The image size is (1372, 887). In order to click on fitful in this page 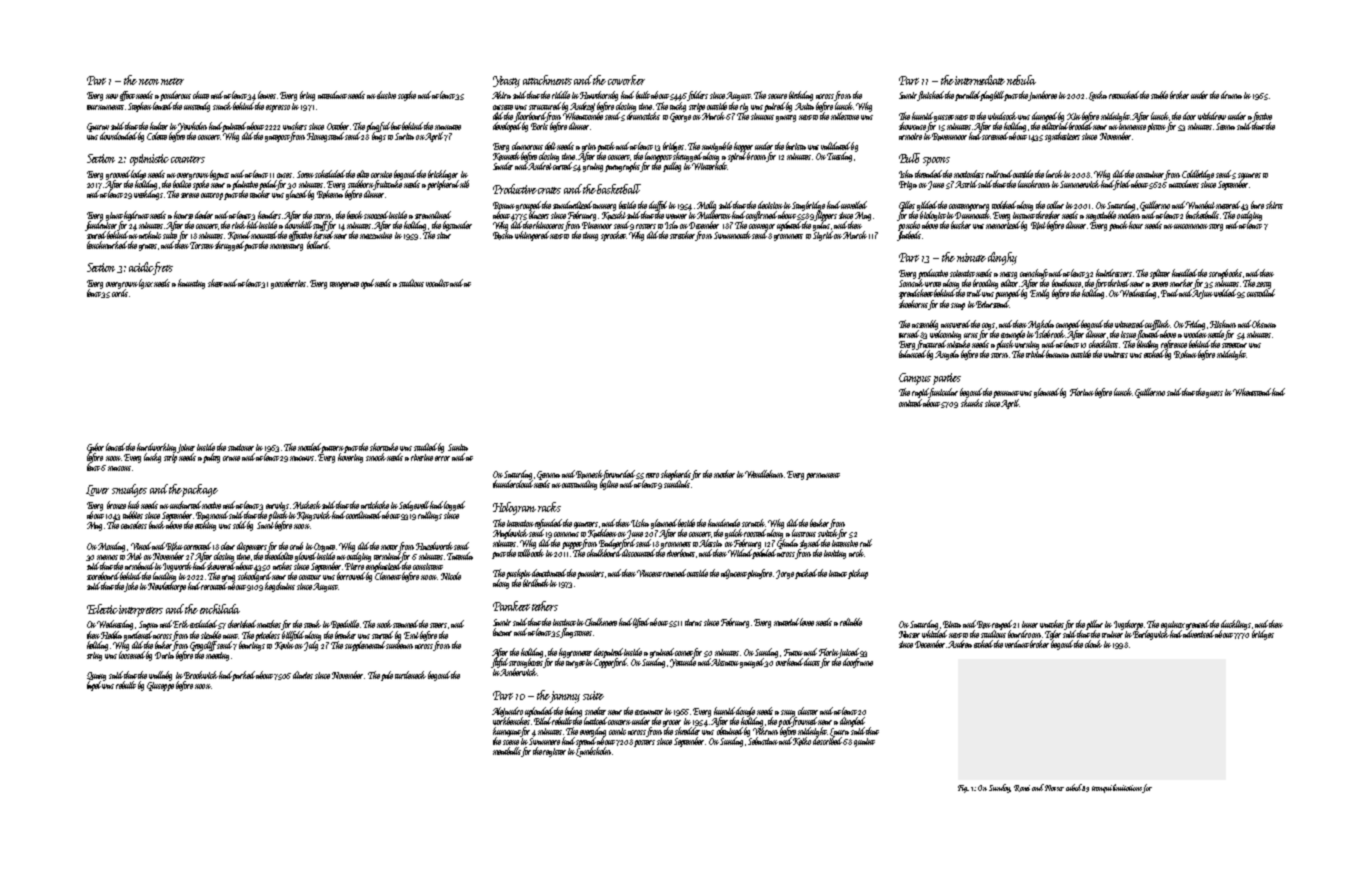, I will do `click(499, 663)`.
